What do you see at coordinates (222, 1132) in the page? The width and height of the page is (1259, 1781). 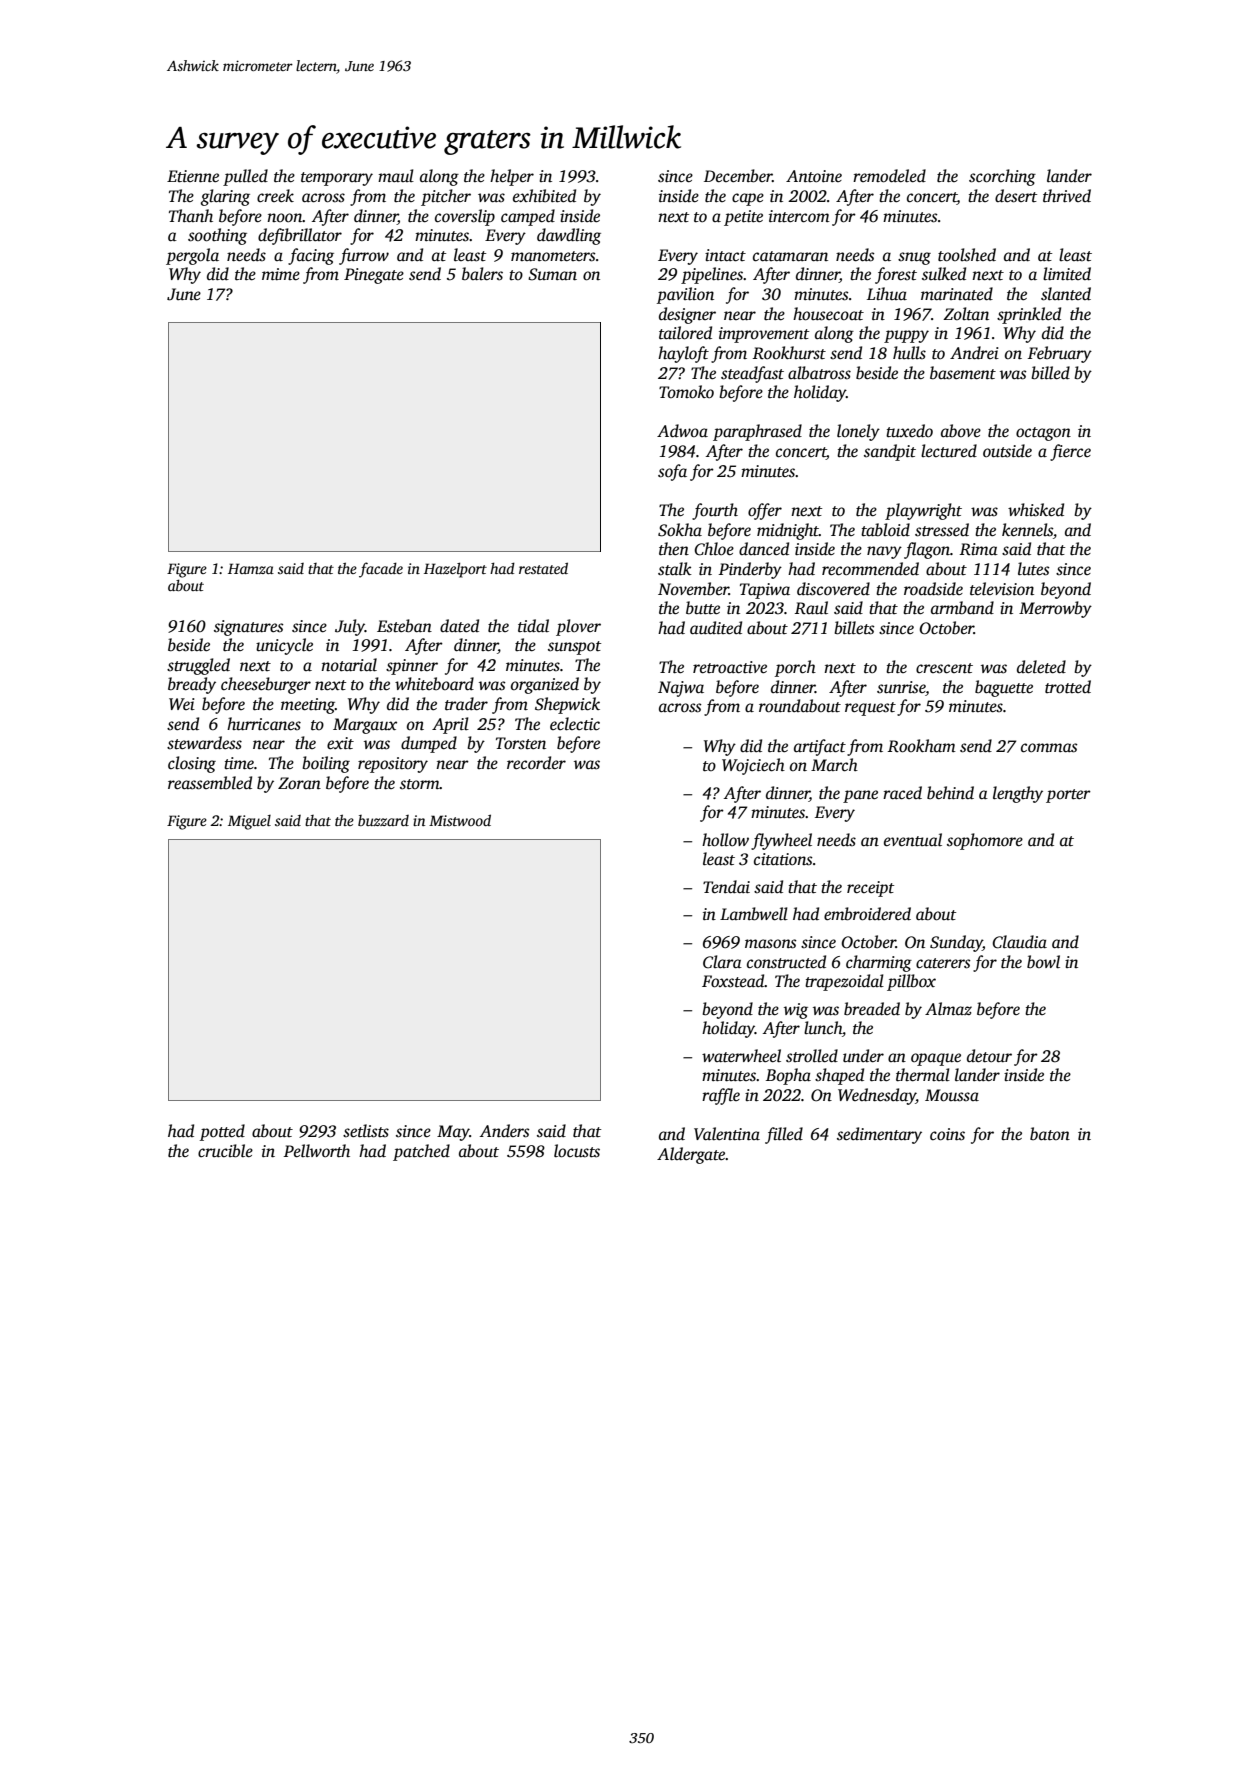 I see `potted` at bounding box center [222, 1132].
